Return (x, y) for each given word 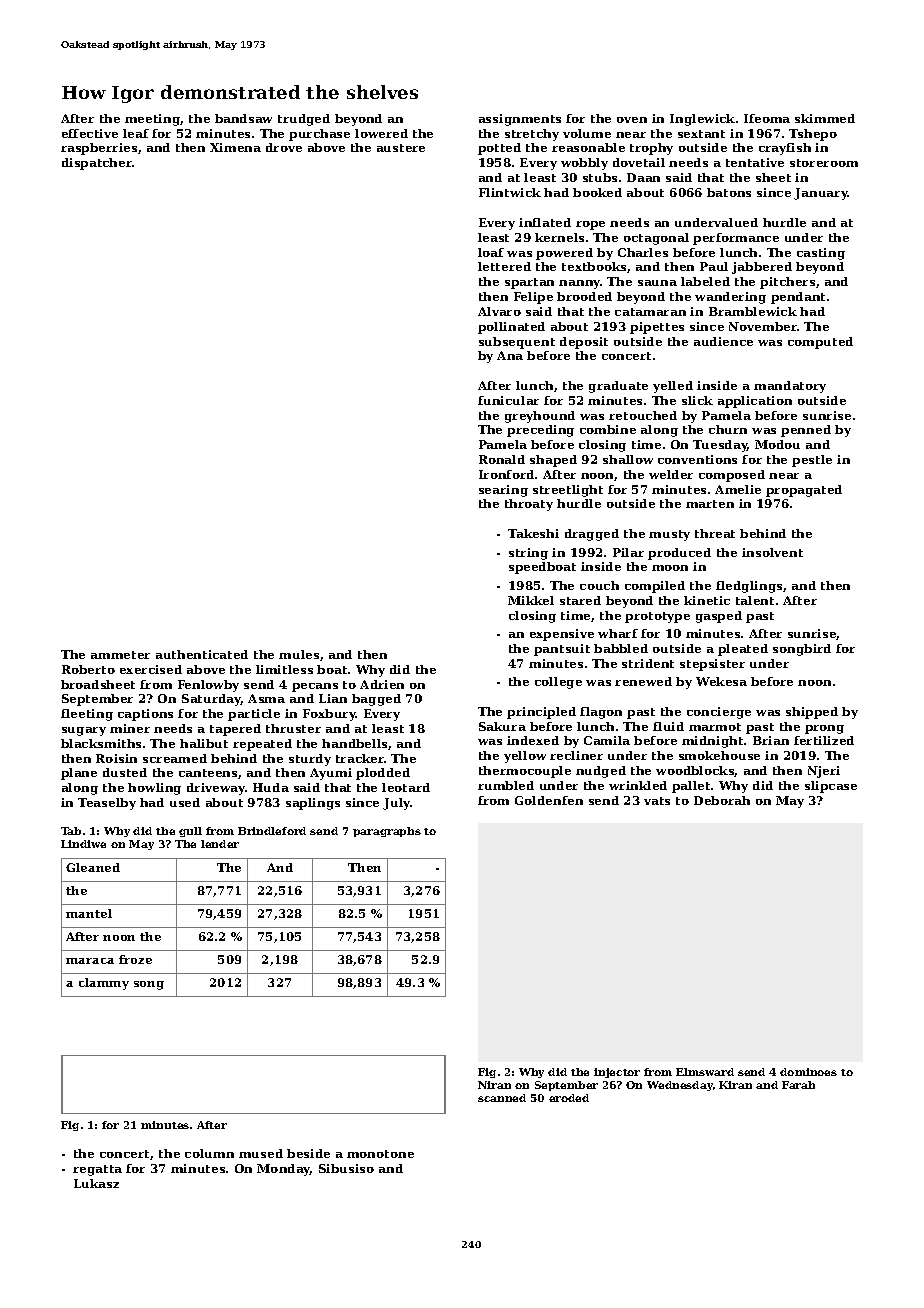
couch (599, 585)
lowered (381, 133)
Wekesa (721, 681)
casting (821, 254)
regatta (97, 1170)
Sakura (502, 726)
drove (284, 147)
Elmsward (705, 1072)
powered (564, 254)
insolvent (772, 552)
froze (135, 959)
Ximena (235, 147)
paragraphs (387, 832)
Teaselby (107, 804)
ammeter (120, 655)
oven (632, 120)
